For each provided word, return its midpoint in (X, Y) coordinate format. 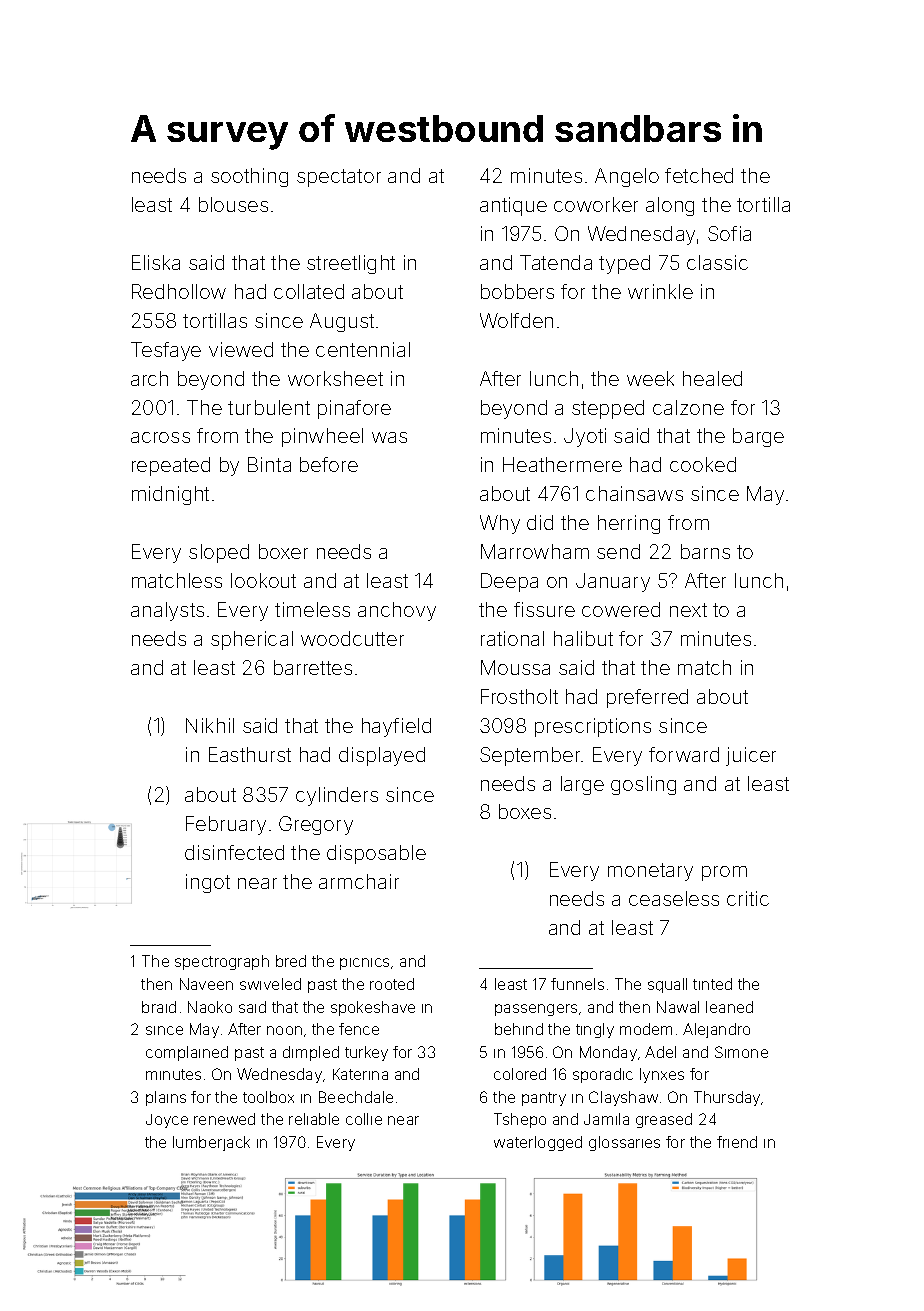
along (670, 206)
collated (309, 291)
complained (187, 1053)
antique (513, 206)
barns (705, 551)
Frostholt (519, 696)
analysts (167, 611)
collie (364, 1119)
